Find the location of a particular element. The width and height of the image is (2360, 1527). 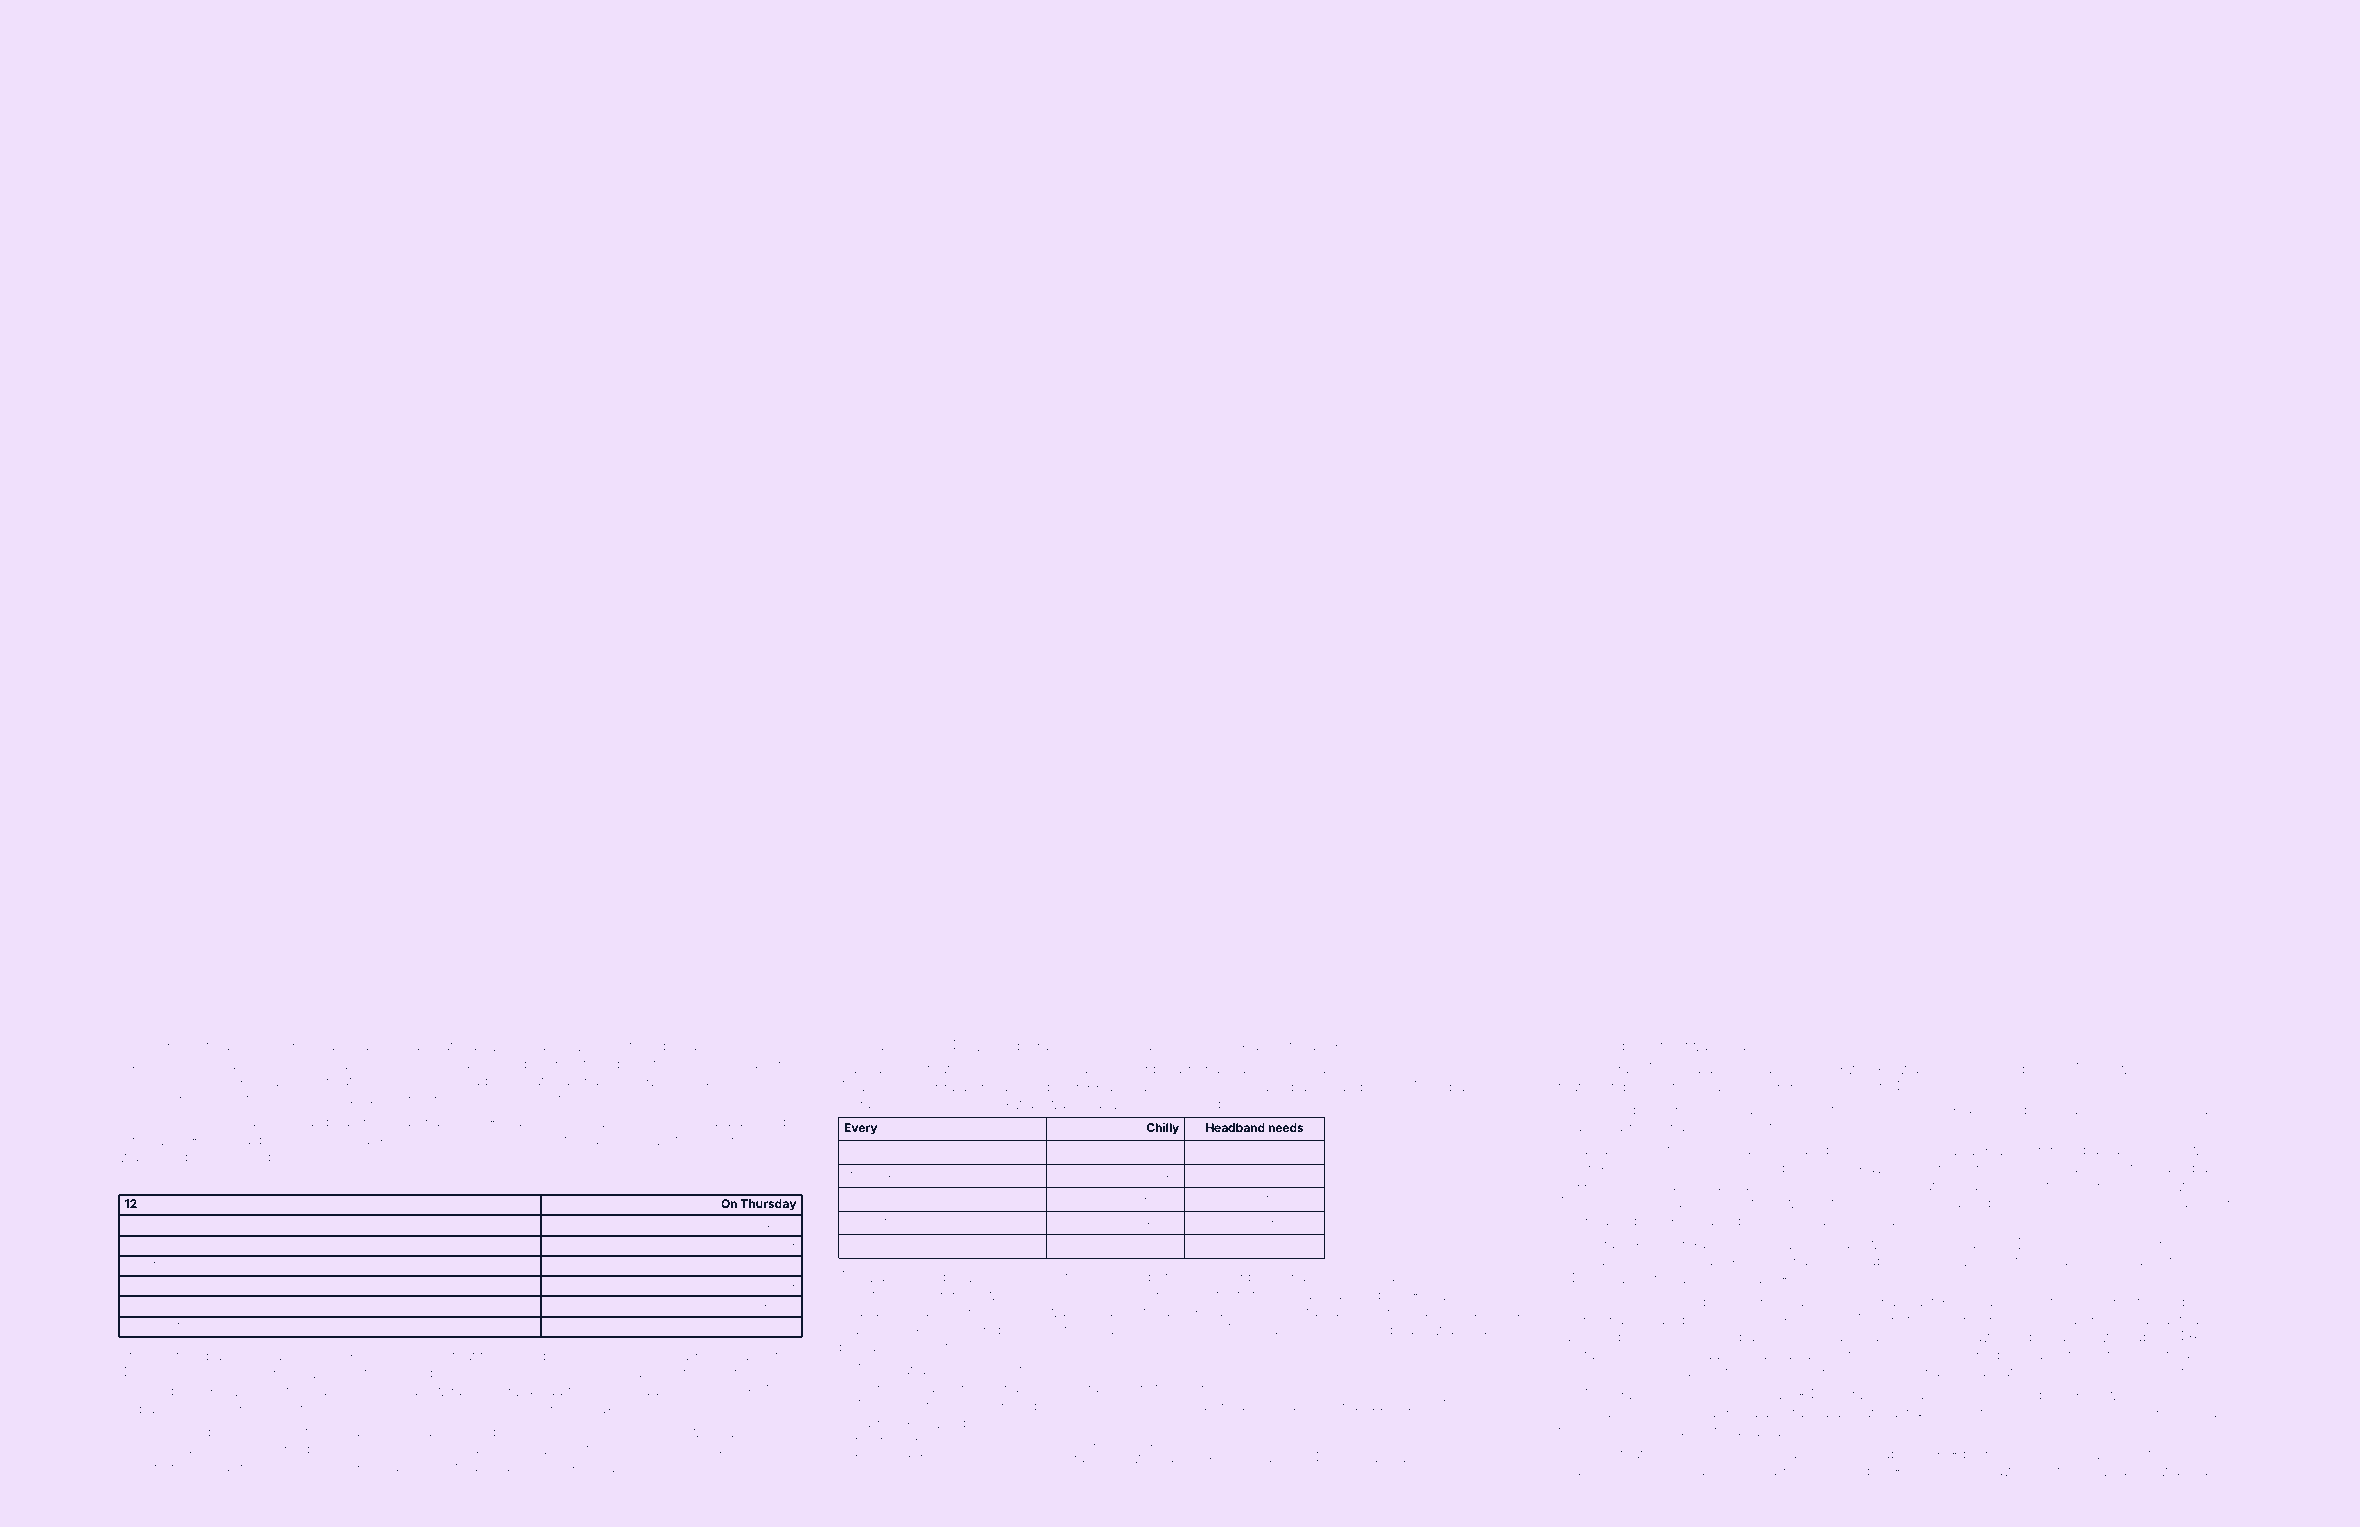

unplugged is located at coordinates (401, 1100).
